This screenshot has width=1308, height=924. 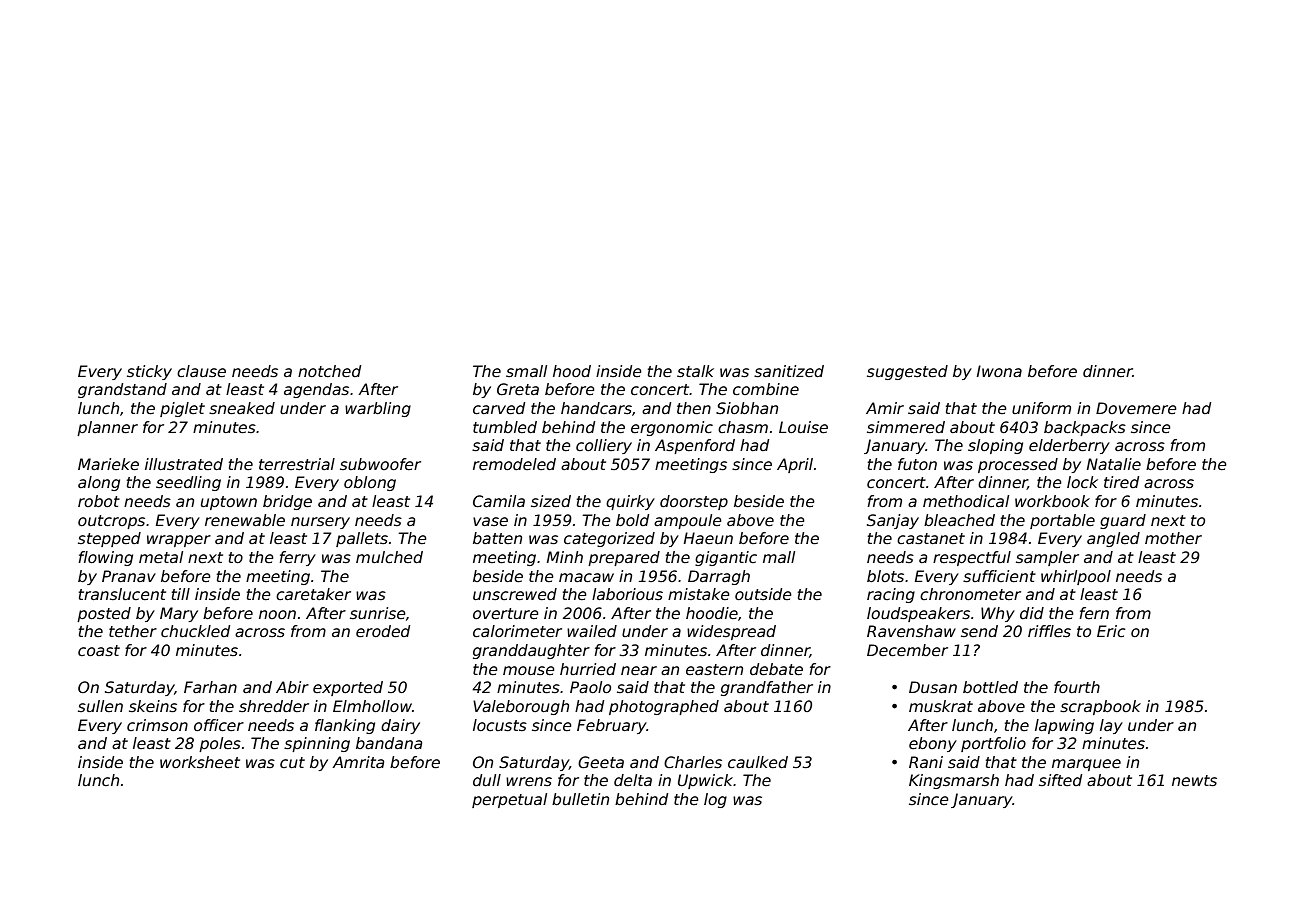 What do you see at coordinates (313, 594) in the screenshot?
I see `caretaker` at bounding box center [313, 594].
